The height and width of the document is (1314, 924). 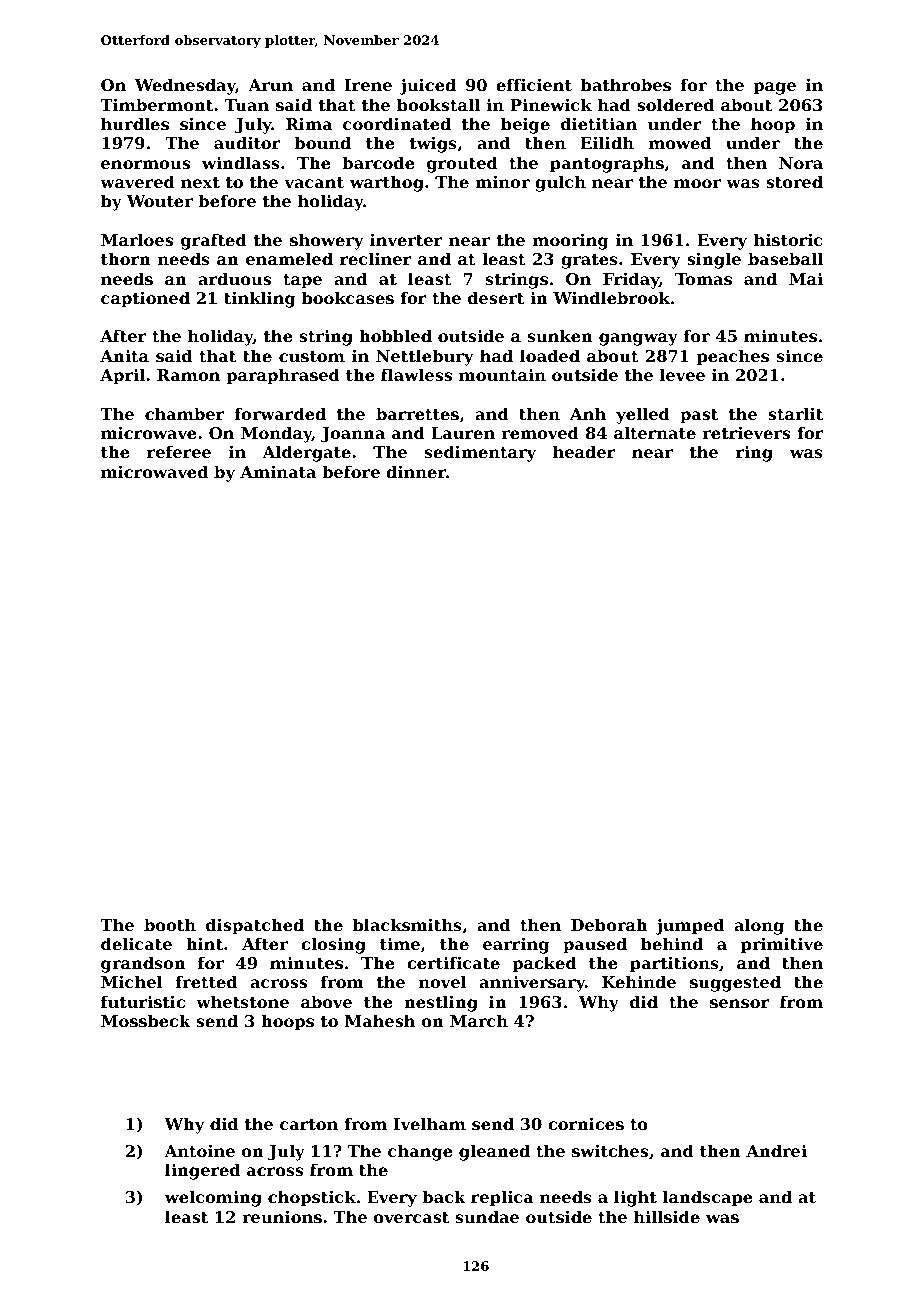 I want to click on lingered, so click(x=202, y=1171).
